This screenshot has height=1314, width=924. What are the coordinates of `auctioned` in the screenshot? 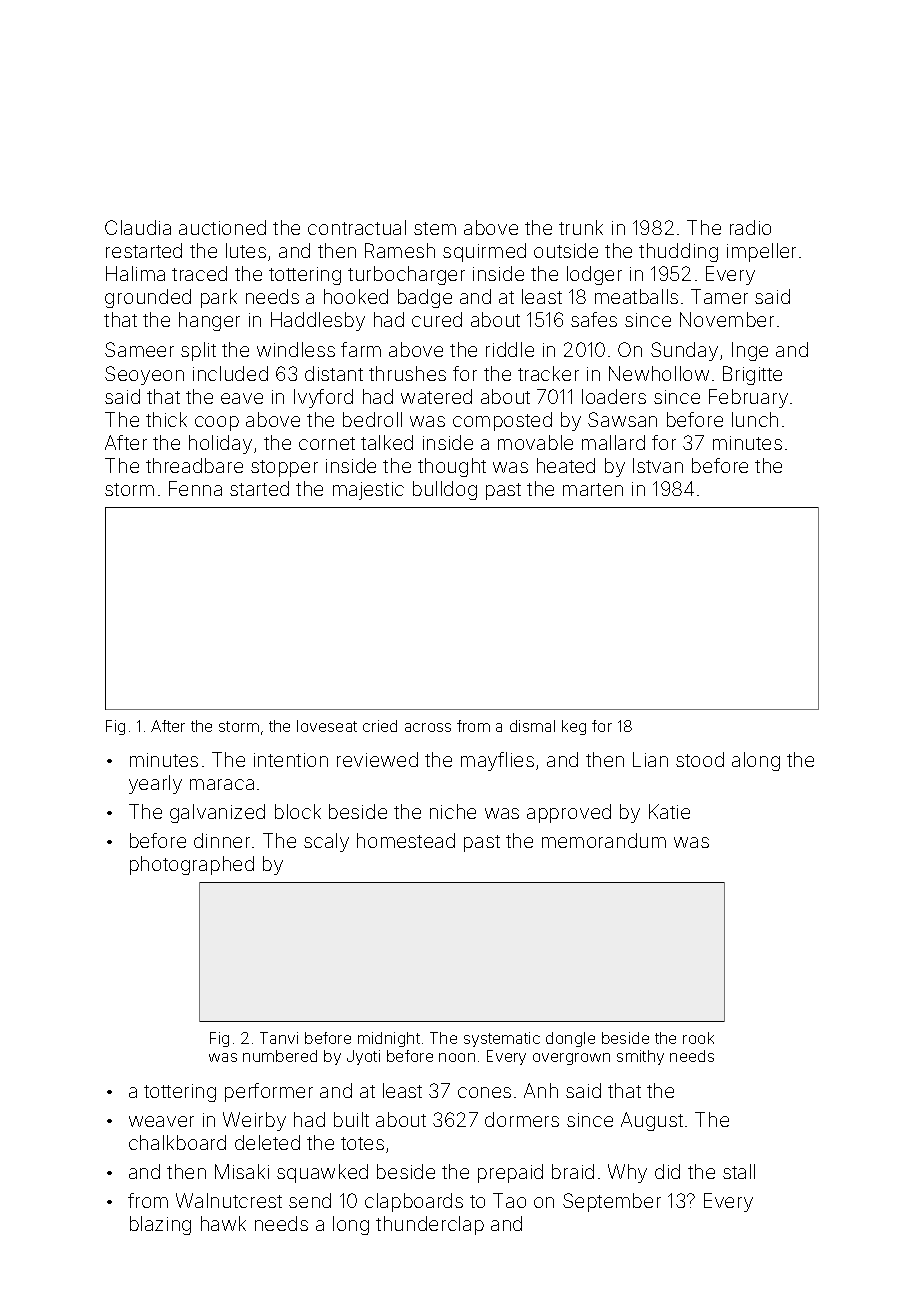 It's located at (222, 227).
